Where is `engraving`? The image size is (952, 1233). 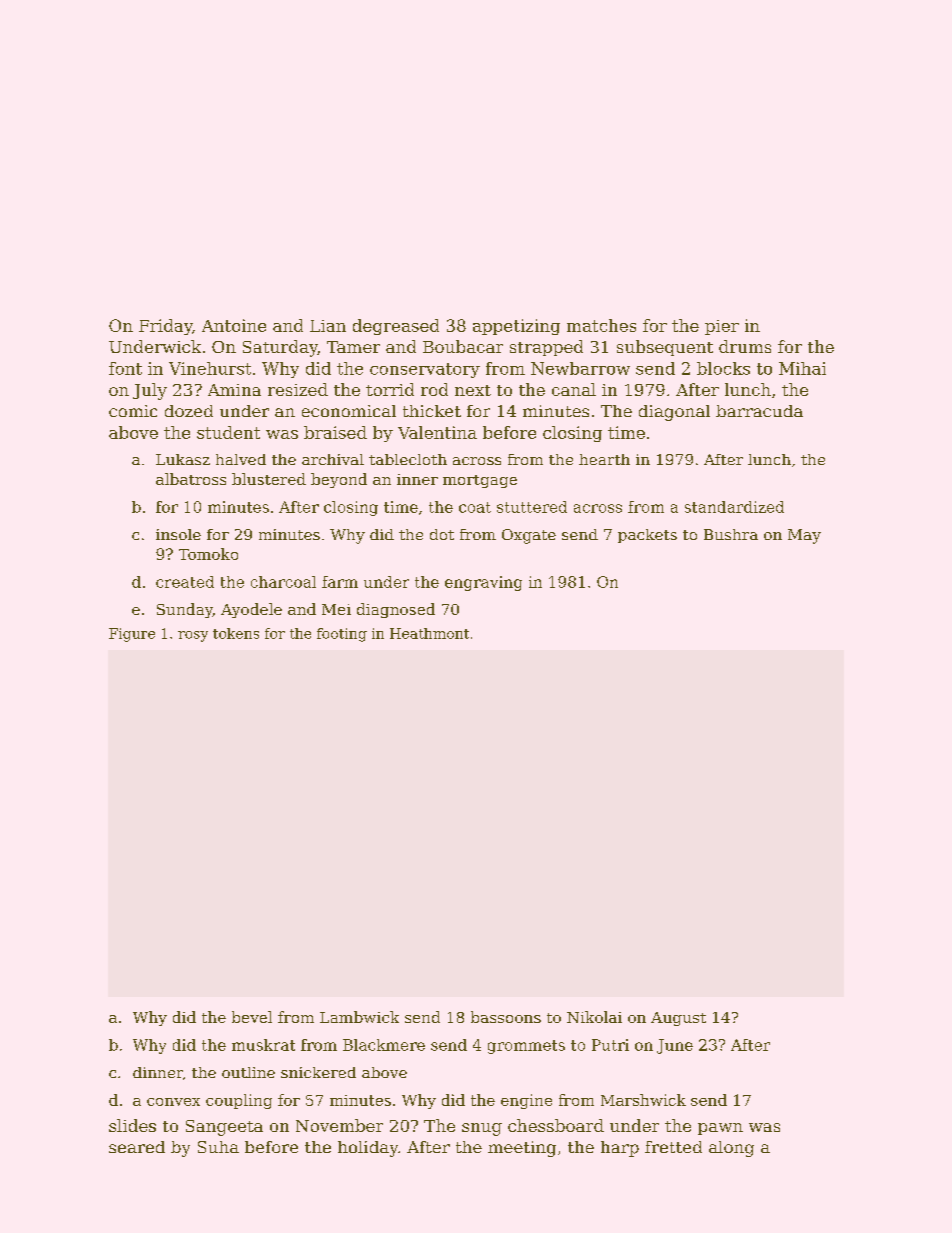
engraving is located at coordinates (483, 583).
